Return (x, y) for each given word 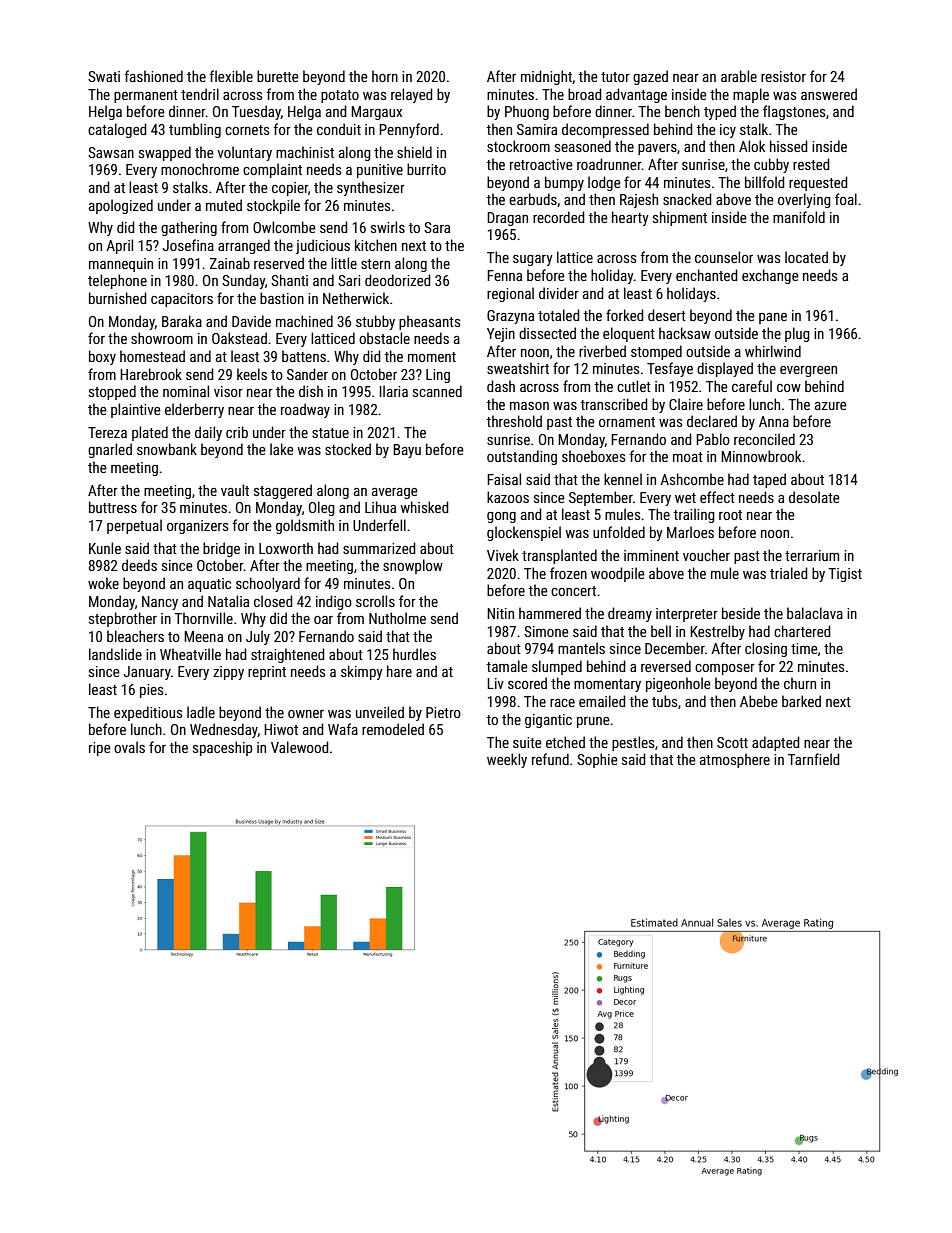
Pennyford (409, 130)
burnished (118, 298)
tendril (200, 94)
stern (375, 264)
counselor (724, 257)
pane (773, 318)
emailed (602, 701)
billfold (765, 182)
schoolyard (268, 584)
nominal (186, 391)
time (804, 648)
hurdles (414, 654)
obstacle (384, 338)
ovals (129, 747)
